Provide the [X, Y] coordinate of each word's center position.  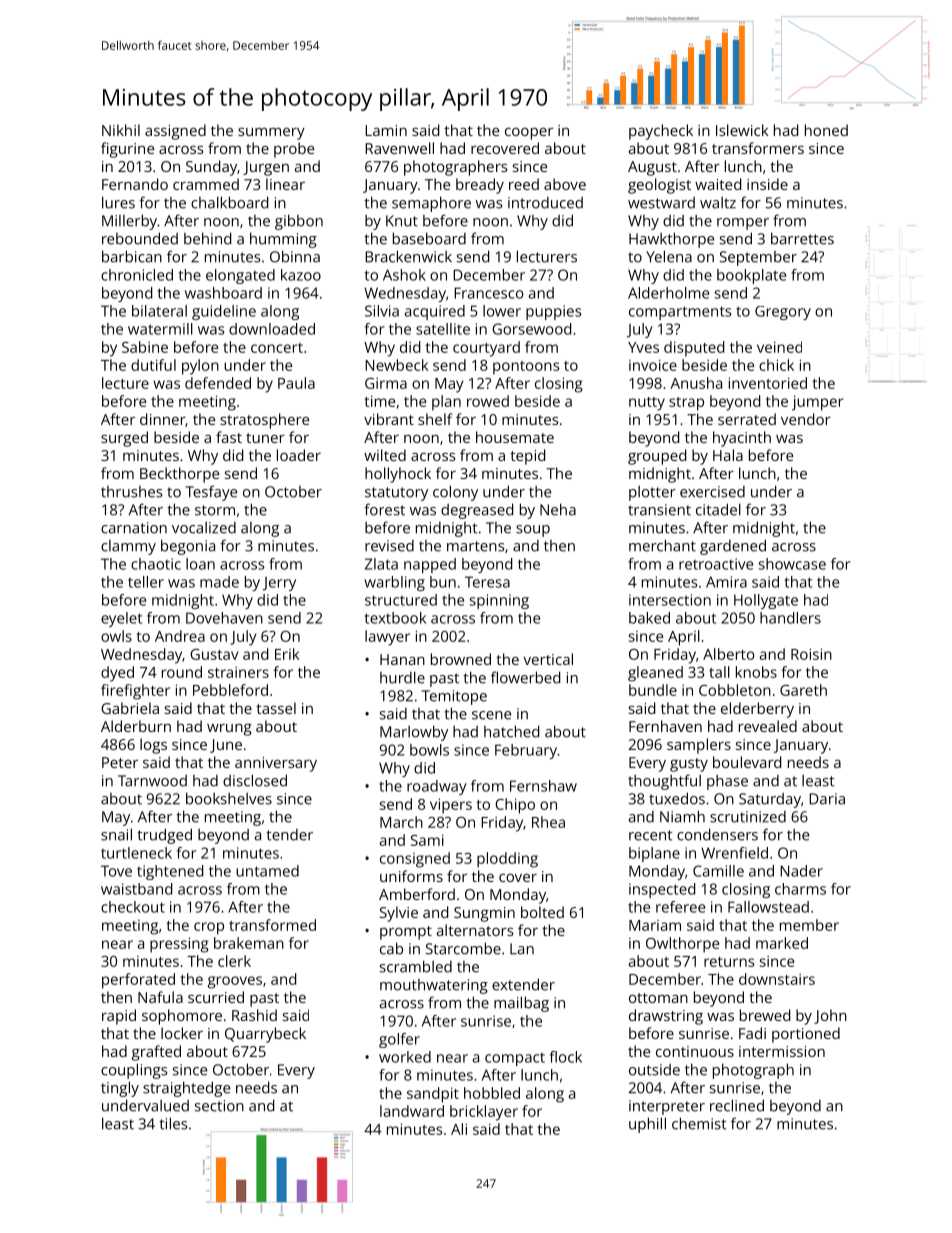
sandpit [433, 1095]
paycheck [661, 132]
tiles [173, 1123]
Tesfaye [211, 493]
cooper [529, 134]
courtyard [486, 349]
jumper [818, 403]
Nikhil [121, 130]
